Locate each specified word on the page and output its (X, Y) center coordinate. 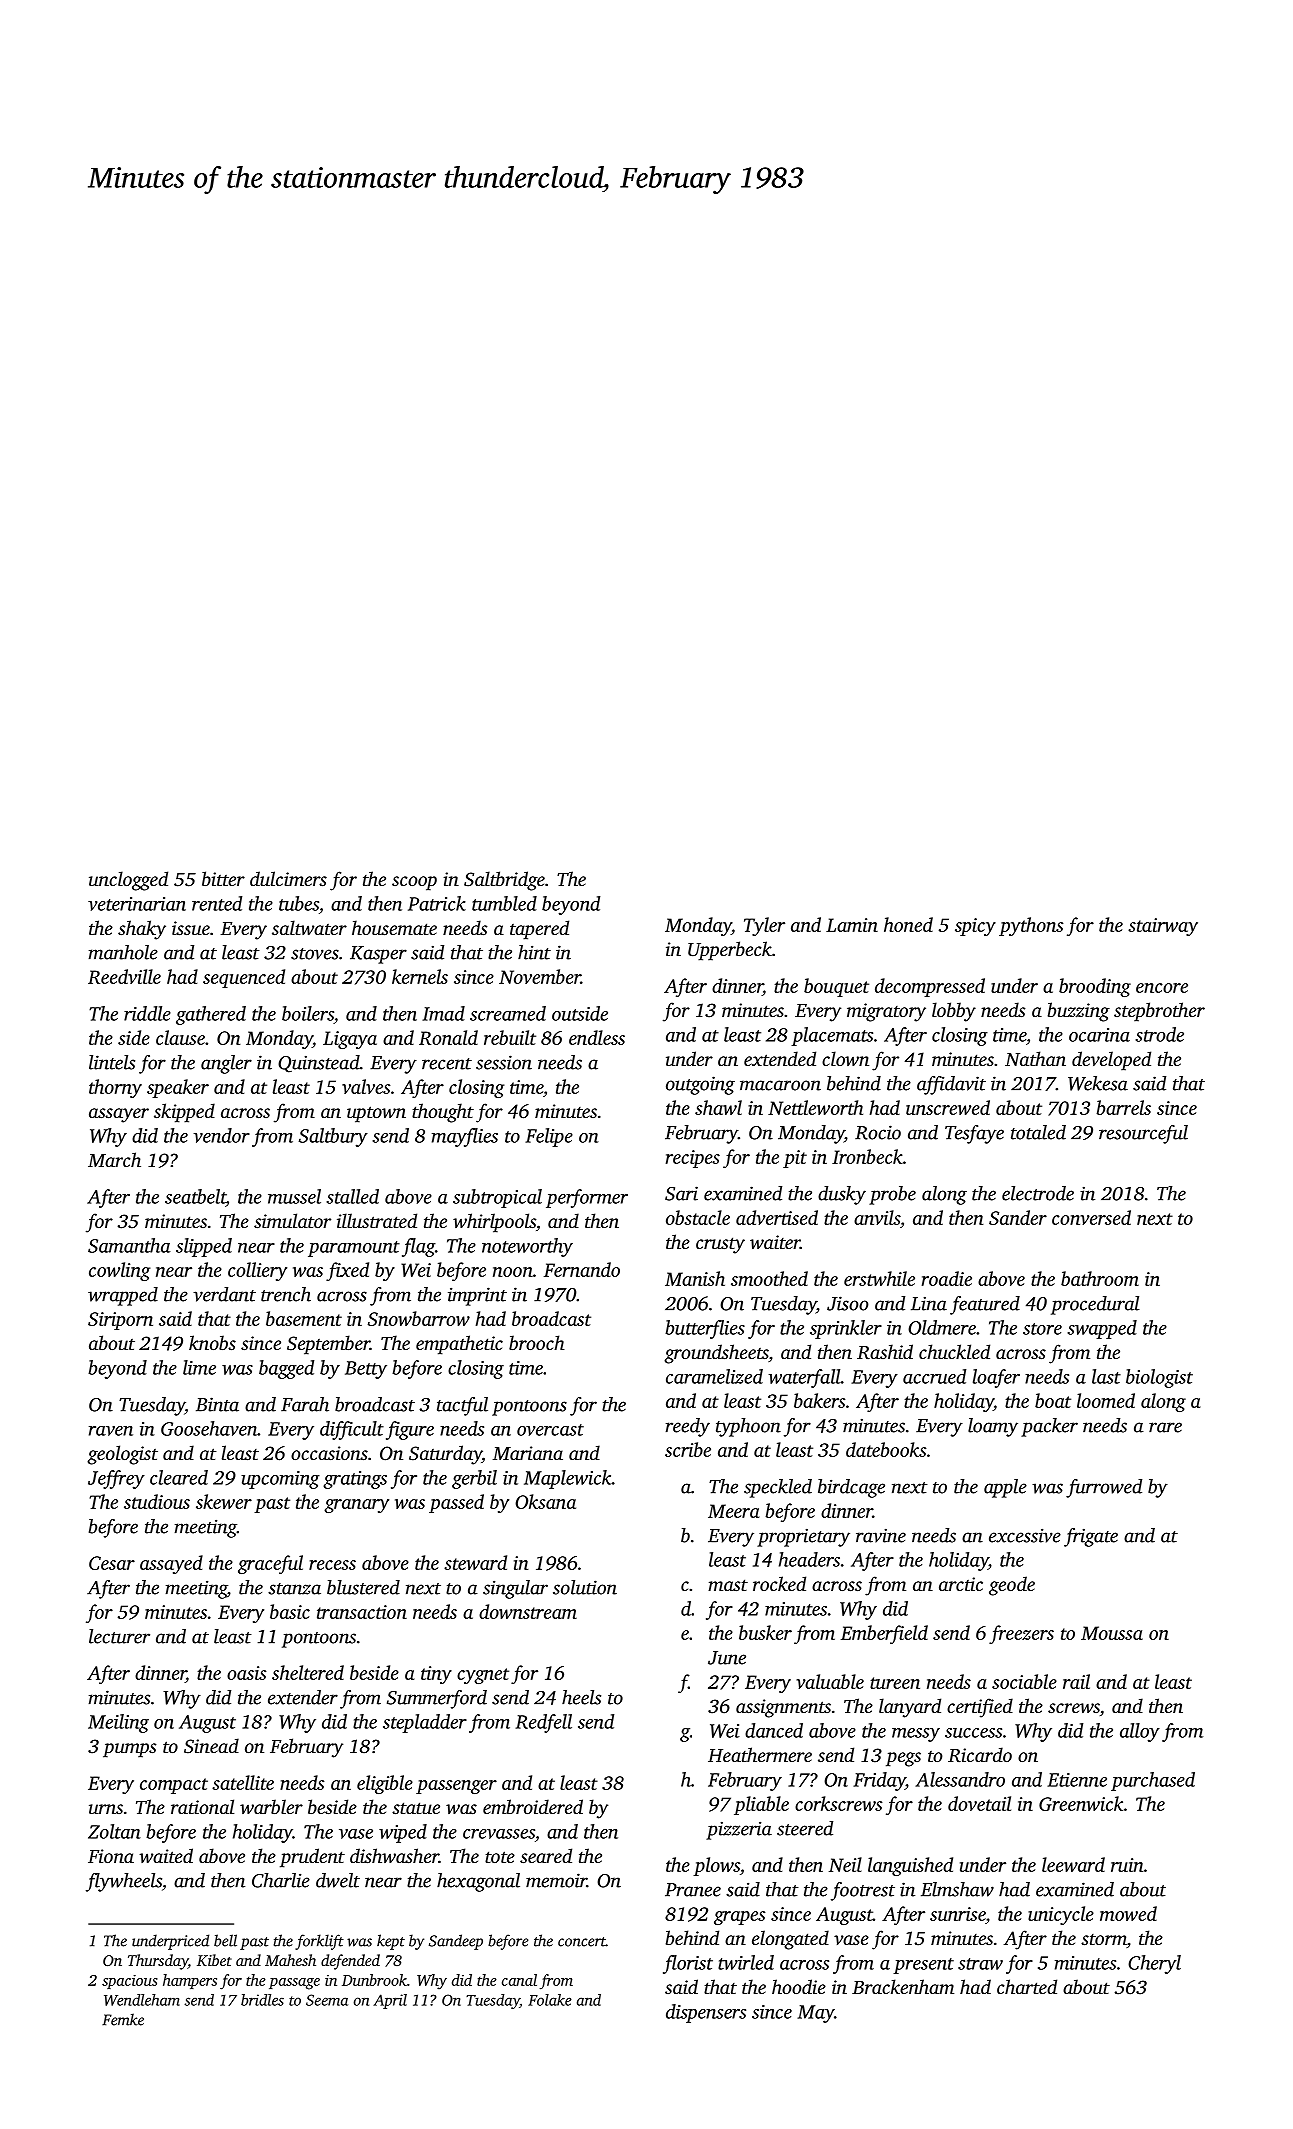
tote (500, 1857)
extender (303, 1697)
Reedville (124, 976)
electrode (1038, 1193)
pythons (1031, 926)
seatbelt (195, 1196)
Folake (550, 2000)
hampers (190, 1981)
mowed (1128, 1913)
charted (1027, 1986)
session (504, 1062)
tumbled (504, 903)
